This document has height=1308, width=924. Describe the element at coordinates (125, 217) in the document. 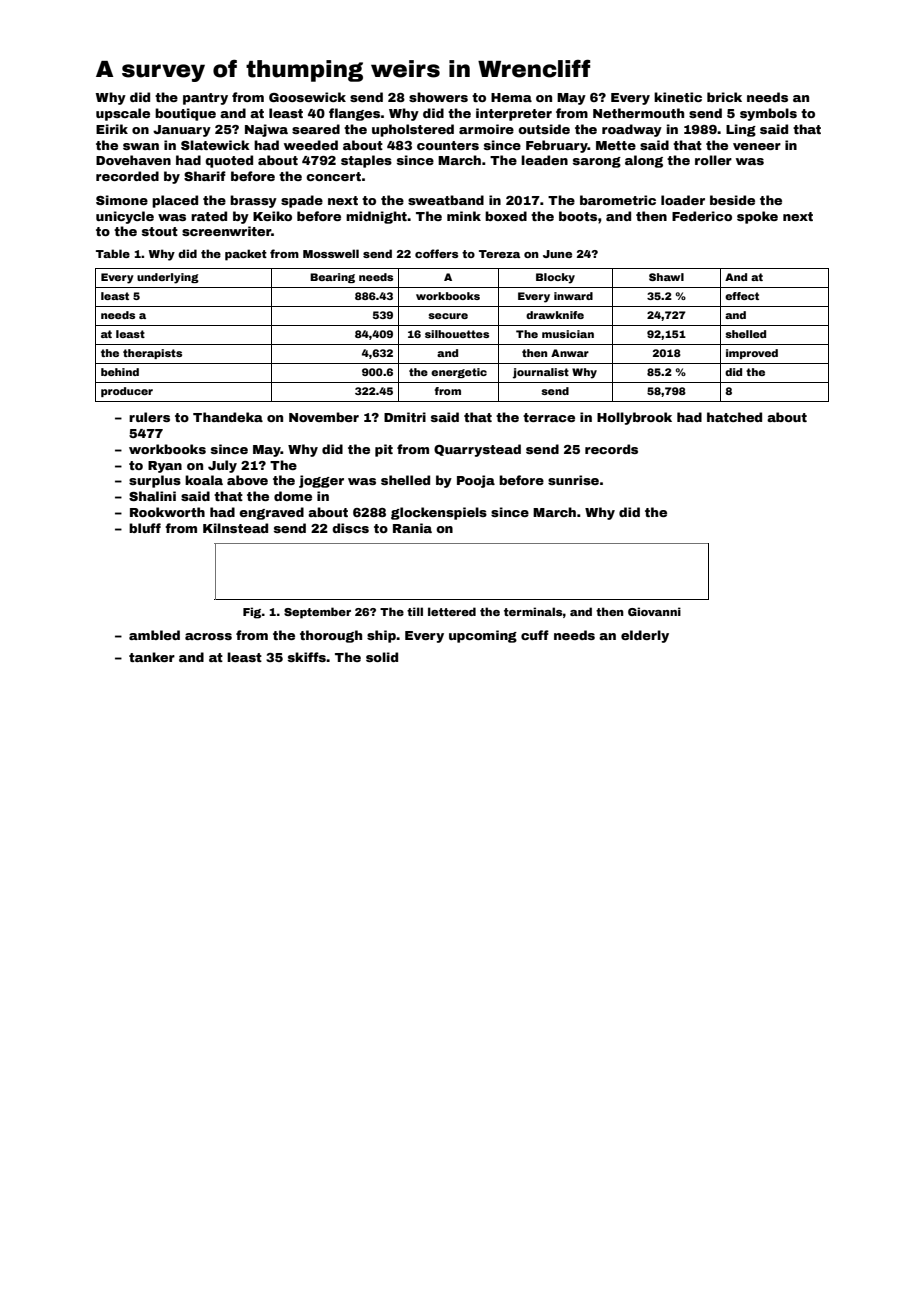

I see `unicycle` at that location.
